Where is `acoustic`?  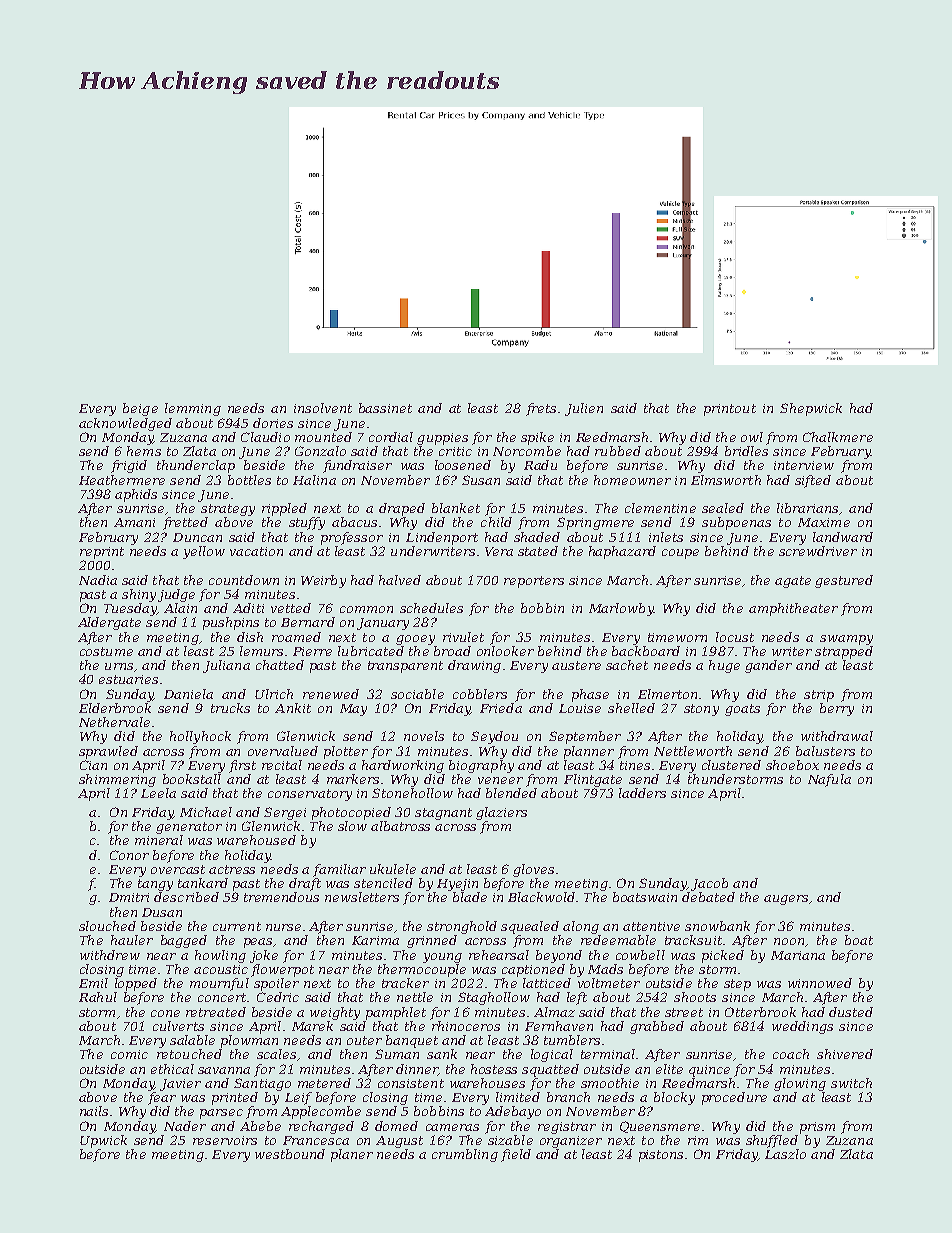
acoustic is located at coordinates (221, 969).
